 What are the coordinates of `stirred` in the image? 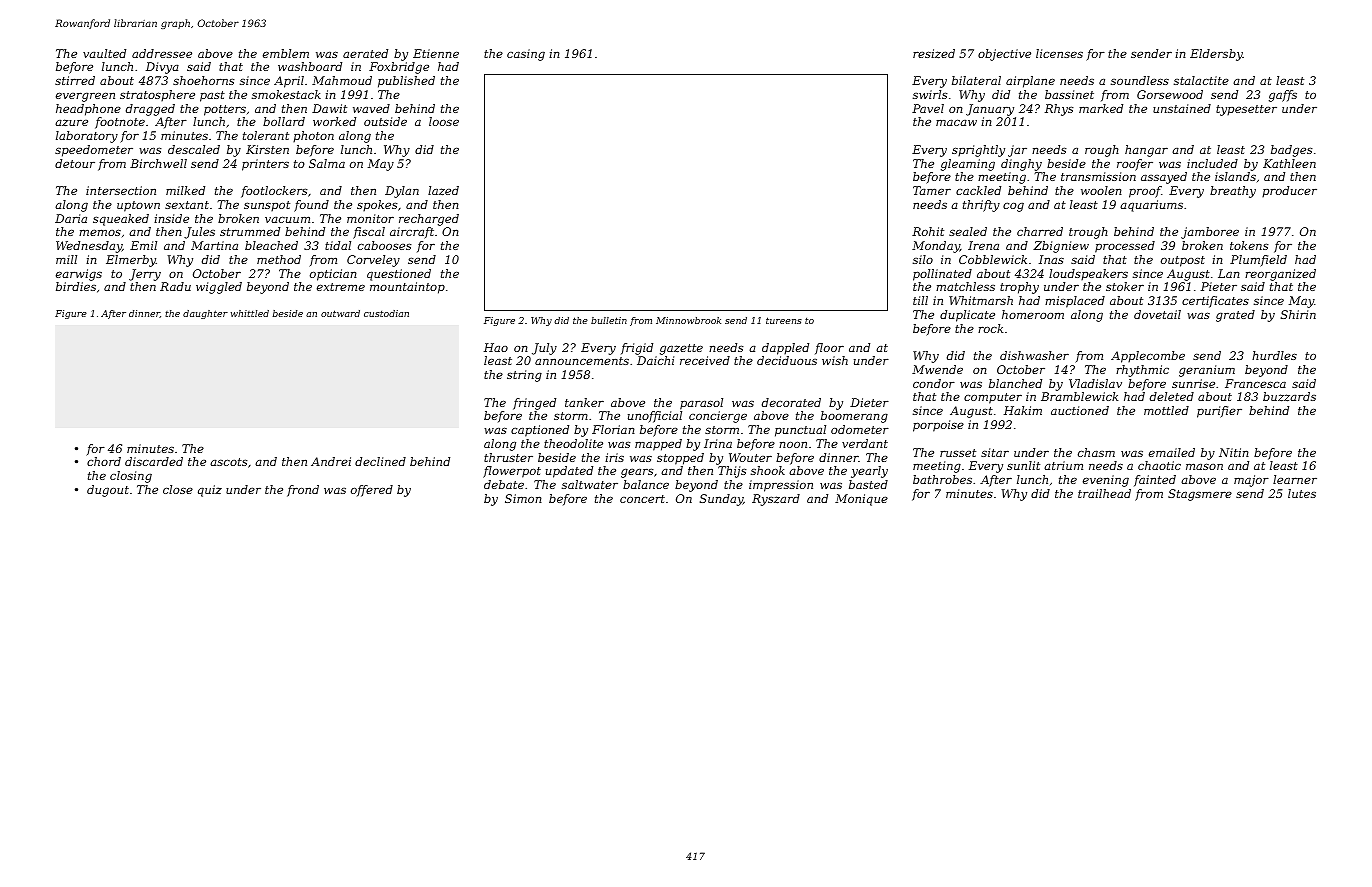 It's located at (75, 80).
